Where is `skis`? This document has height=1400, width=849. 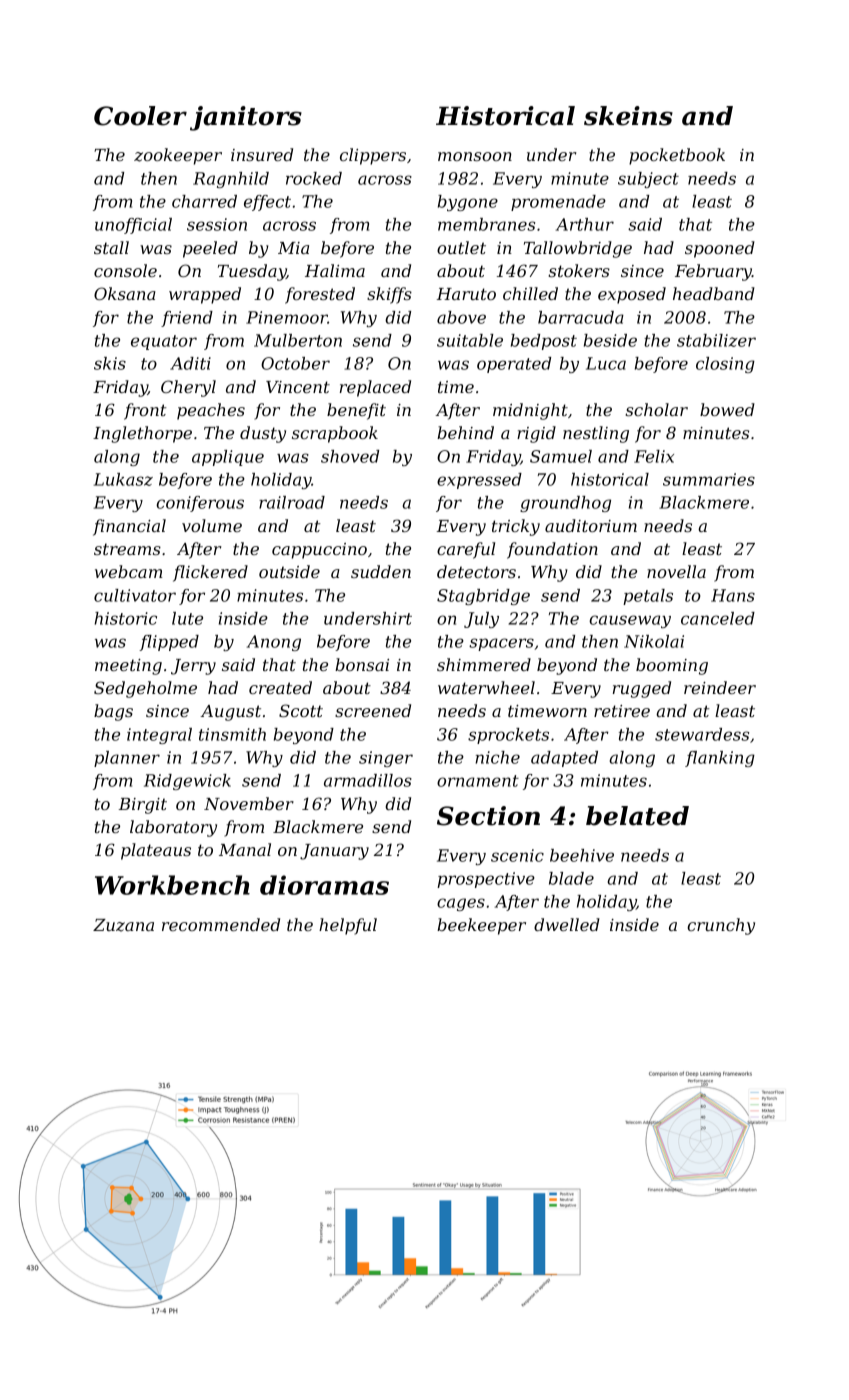 skis is located at coordinates (110, 363).
